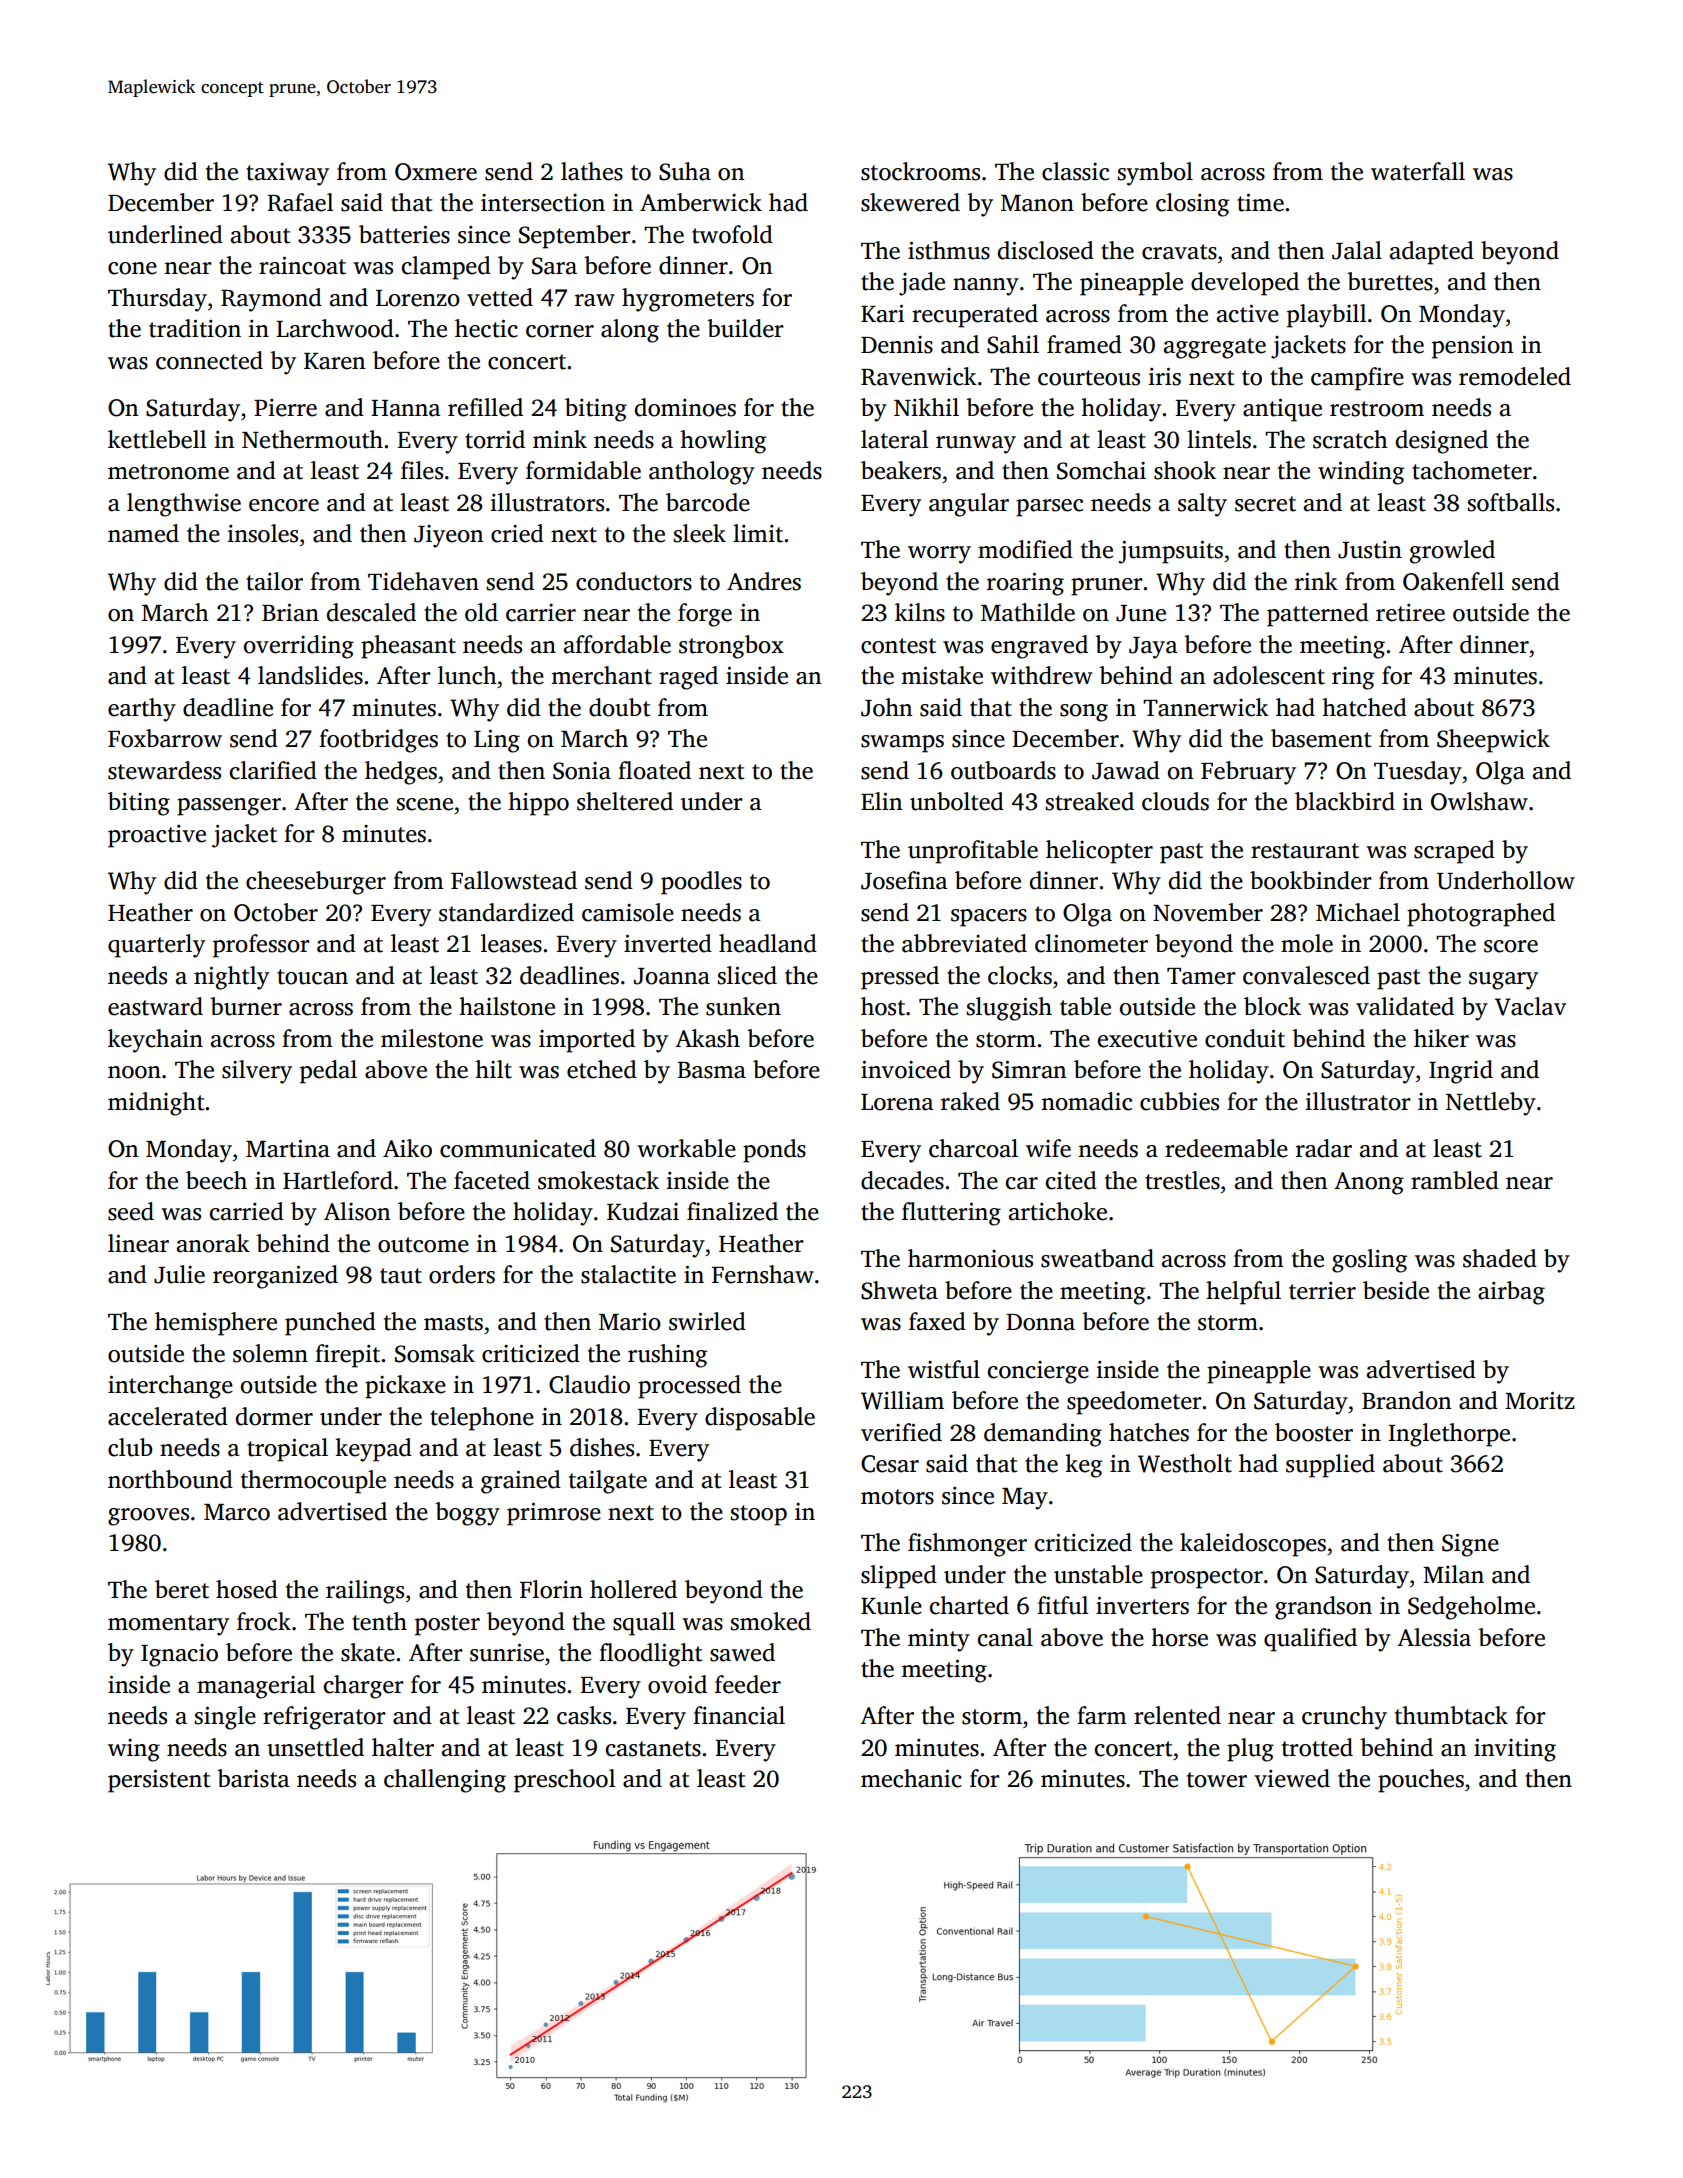 The width and height of the screenshot is (1683, 2178). I want to click on stockrooms, so click(920, 171).
